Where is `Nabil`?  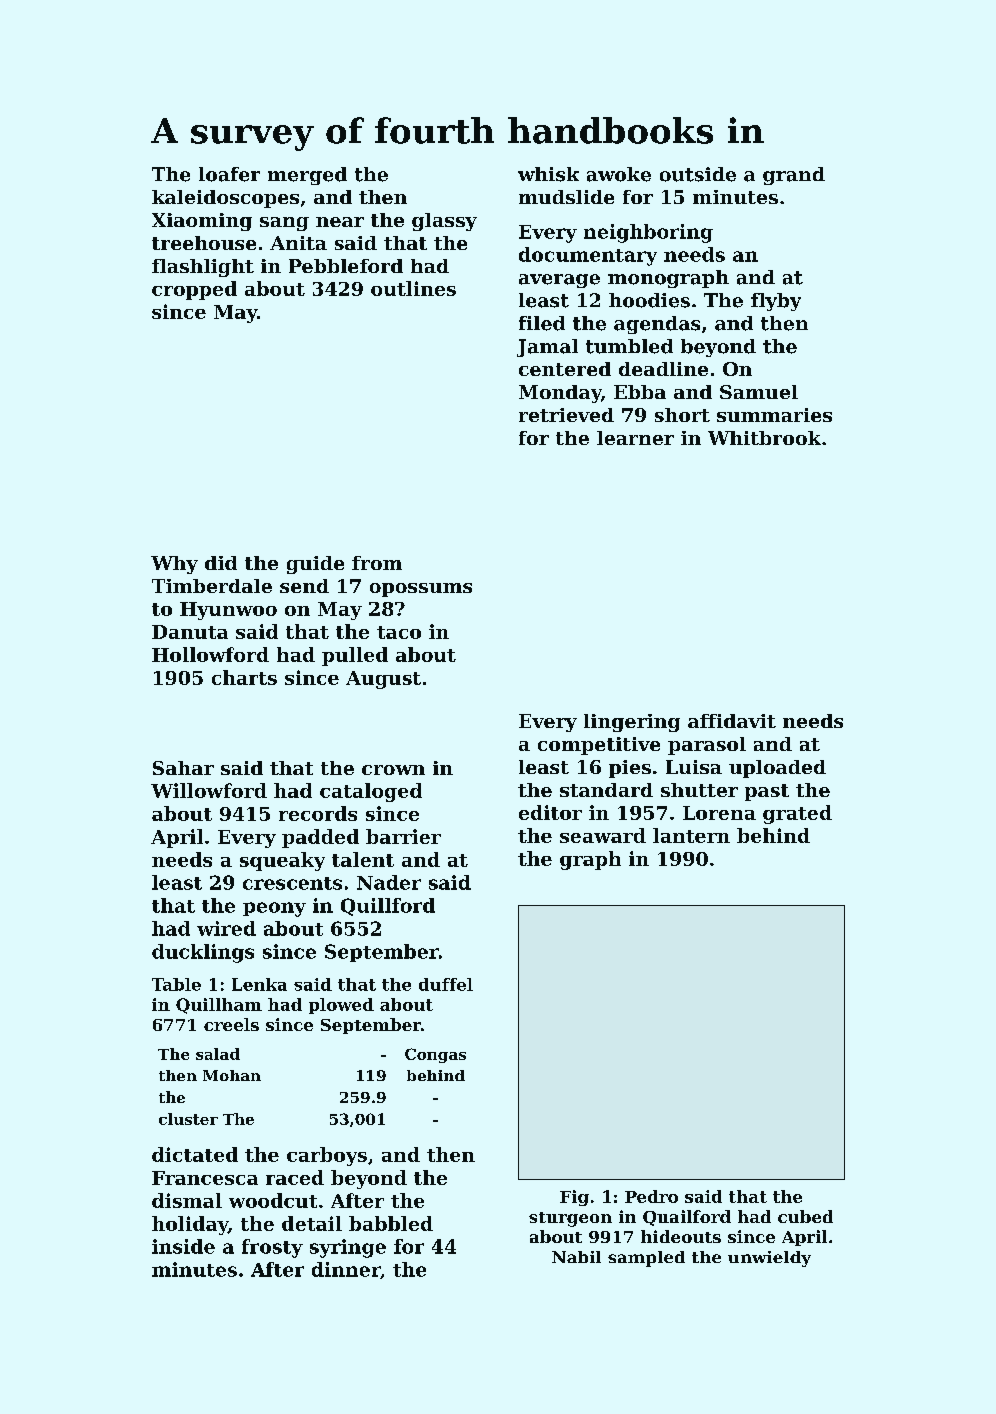
Nabil is located at coordinates (576, 1257).
